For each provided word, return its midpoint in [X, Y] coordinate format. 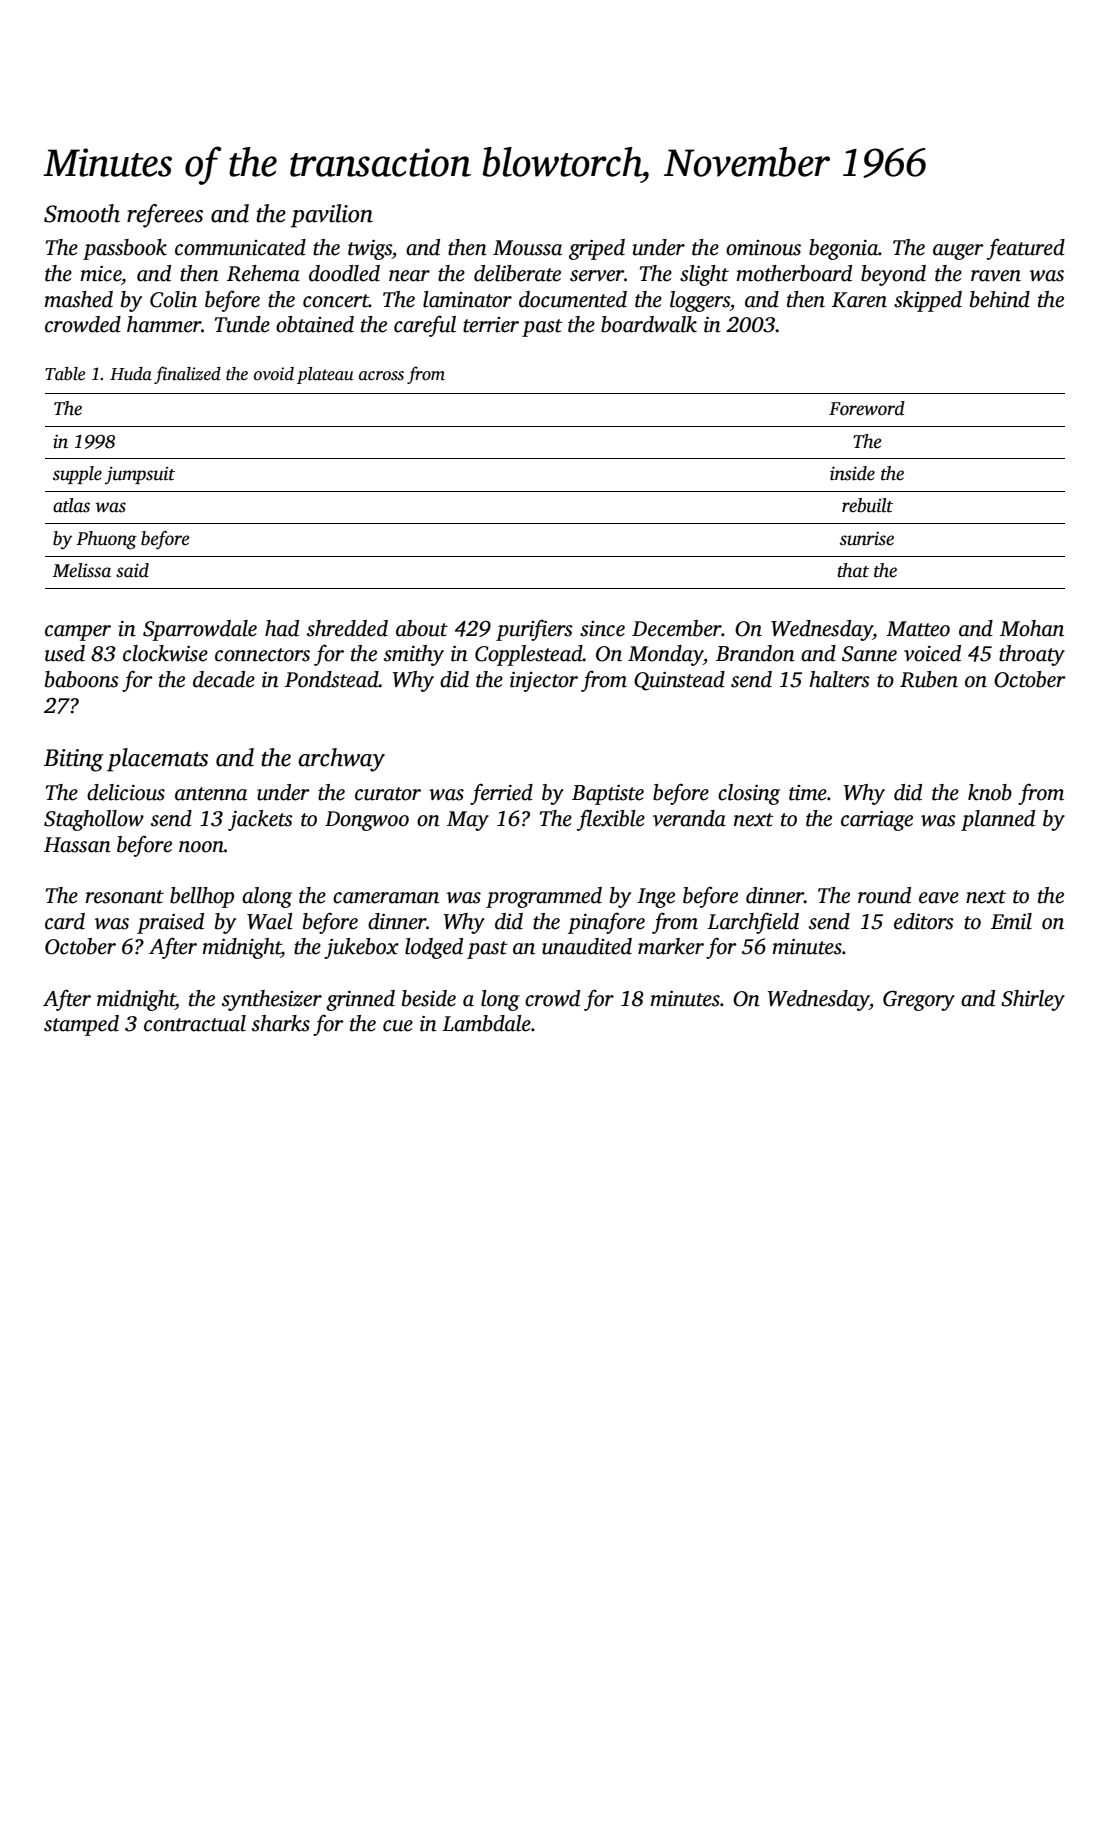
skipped [928, 301]
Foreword [867, 408]
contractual [195, 1023]
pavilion [332, 216]
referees [165, 216]
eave [939, 898]
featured [1026, 249]
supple [77, 475]
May [468, 821]
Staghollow [94, 820]
